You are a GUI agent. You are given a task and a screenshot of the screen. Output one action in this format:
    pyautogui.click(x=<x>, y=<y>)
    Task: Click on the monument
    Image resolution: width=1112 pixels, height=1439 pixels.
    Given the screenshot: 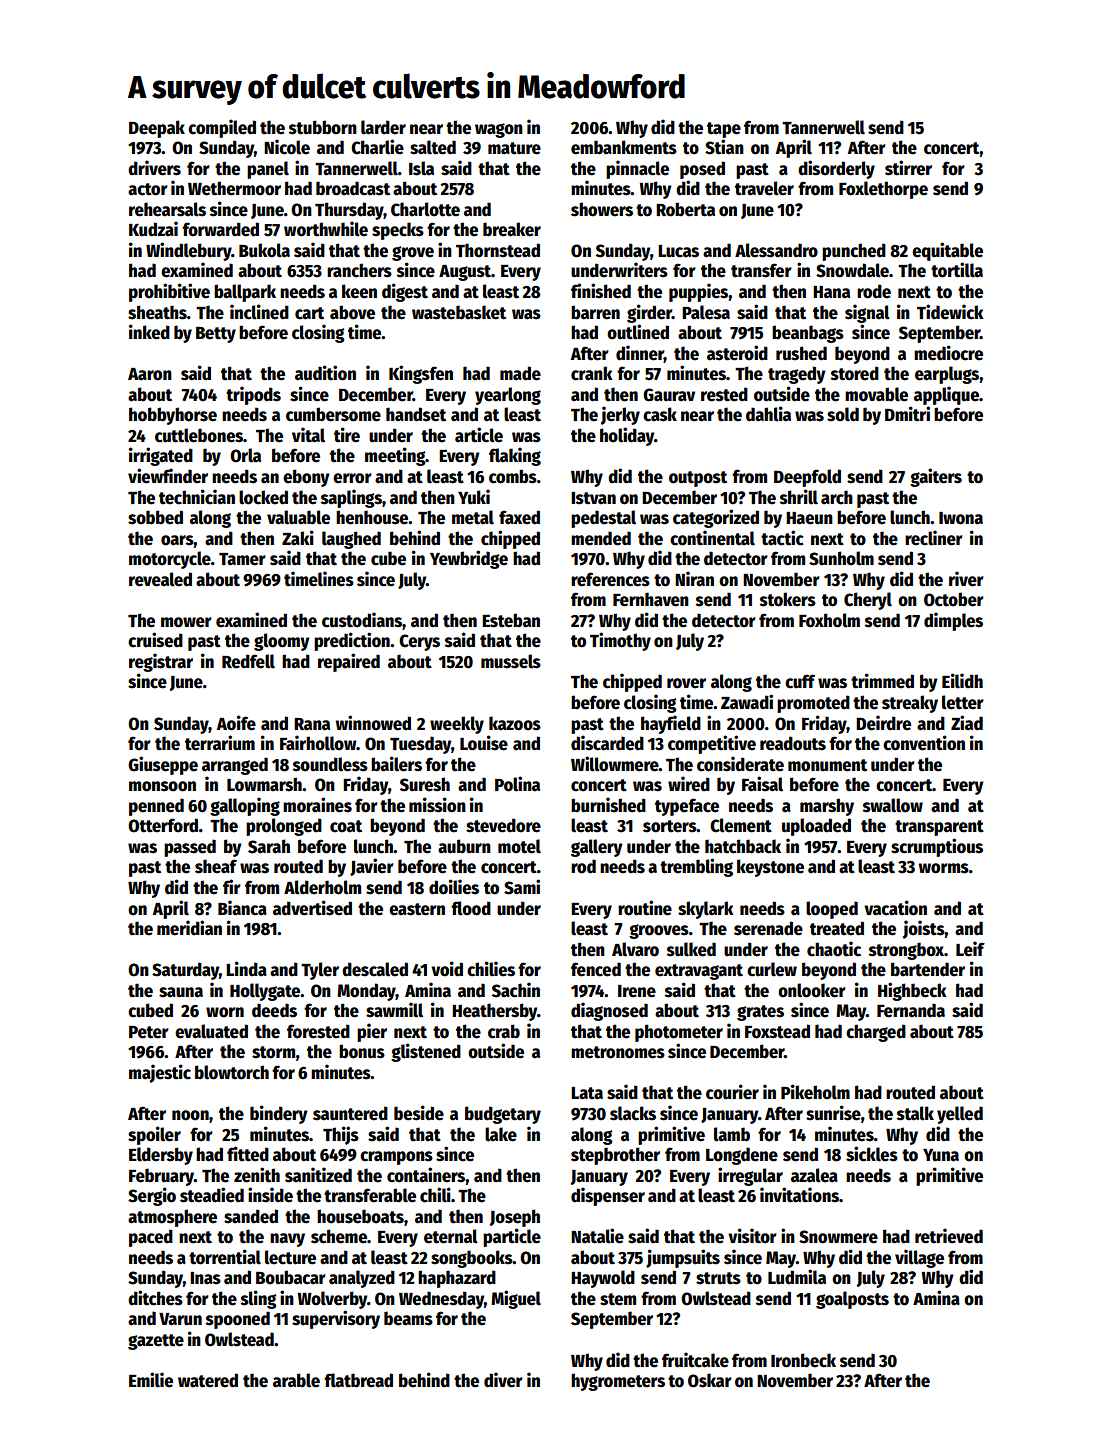 What is the action you would take?
    pyautogui.click(x=827, y=765)
